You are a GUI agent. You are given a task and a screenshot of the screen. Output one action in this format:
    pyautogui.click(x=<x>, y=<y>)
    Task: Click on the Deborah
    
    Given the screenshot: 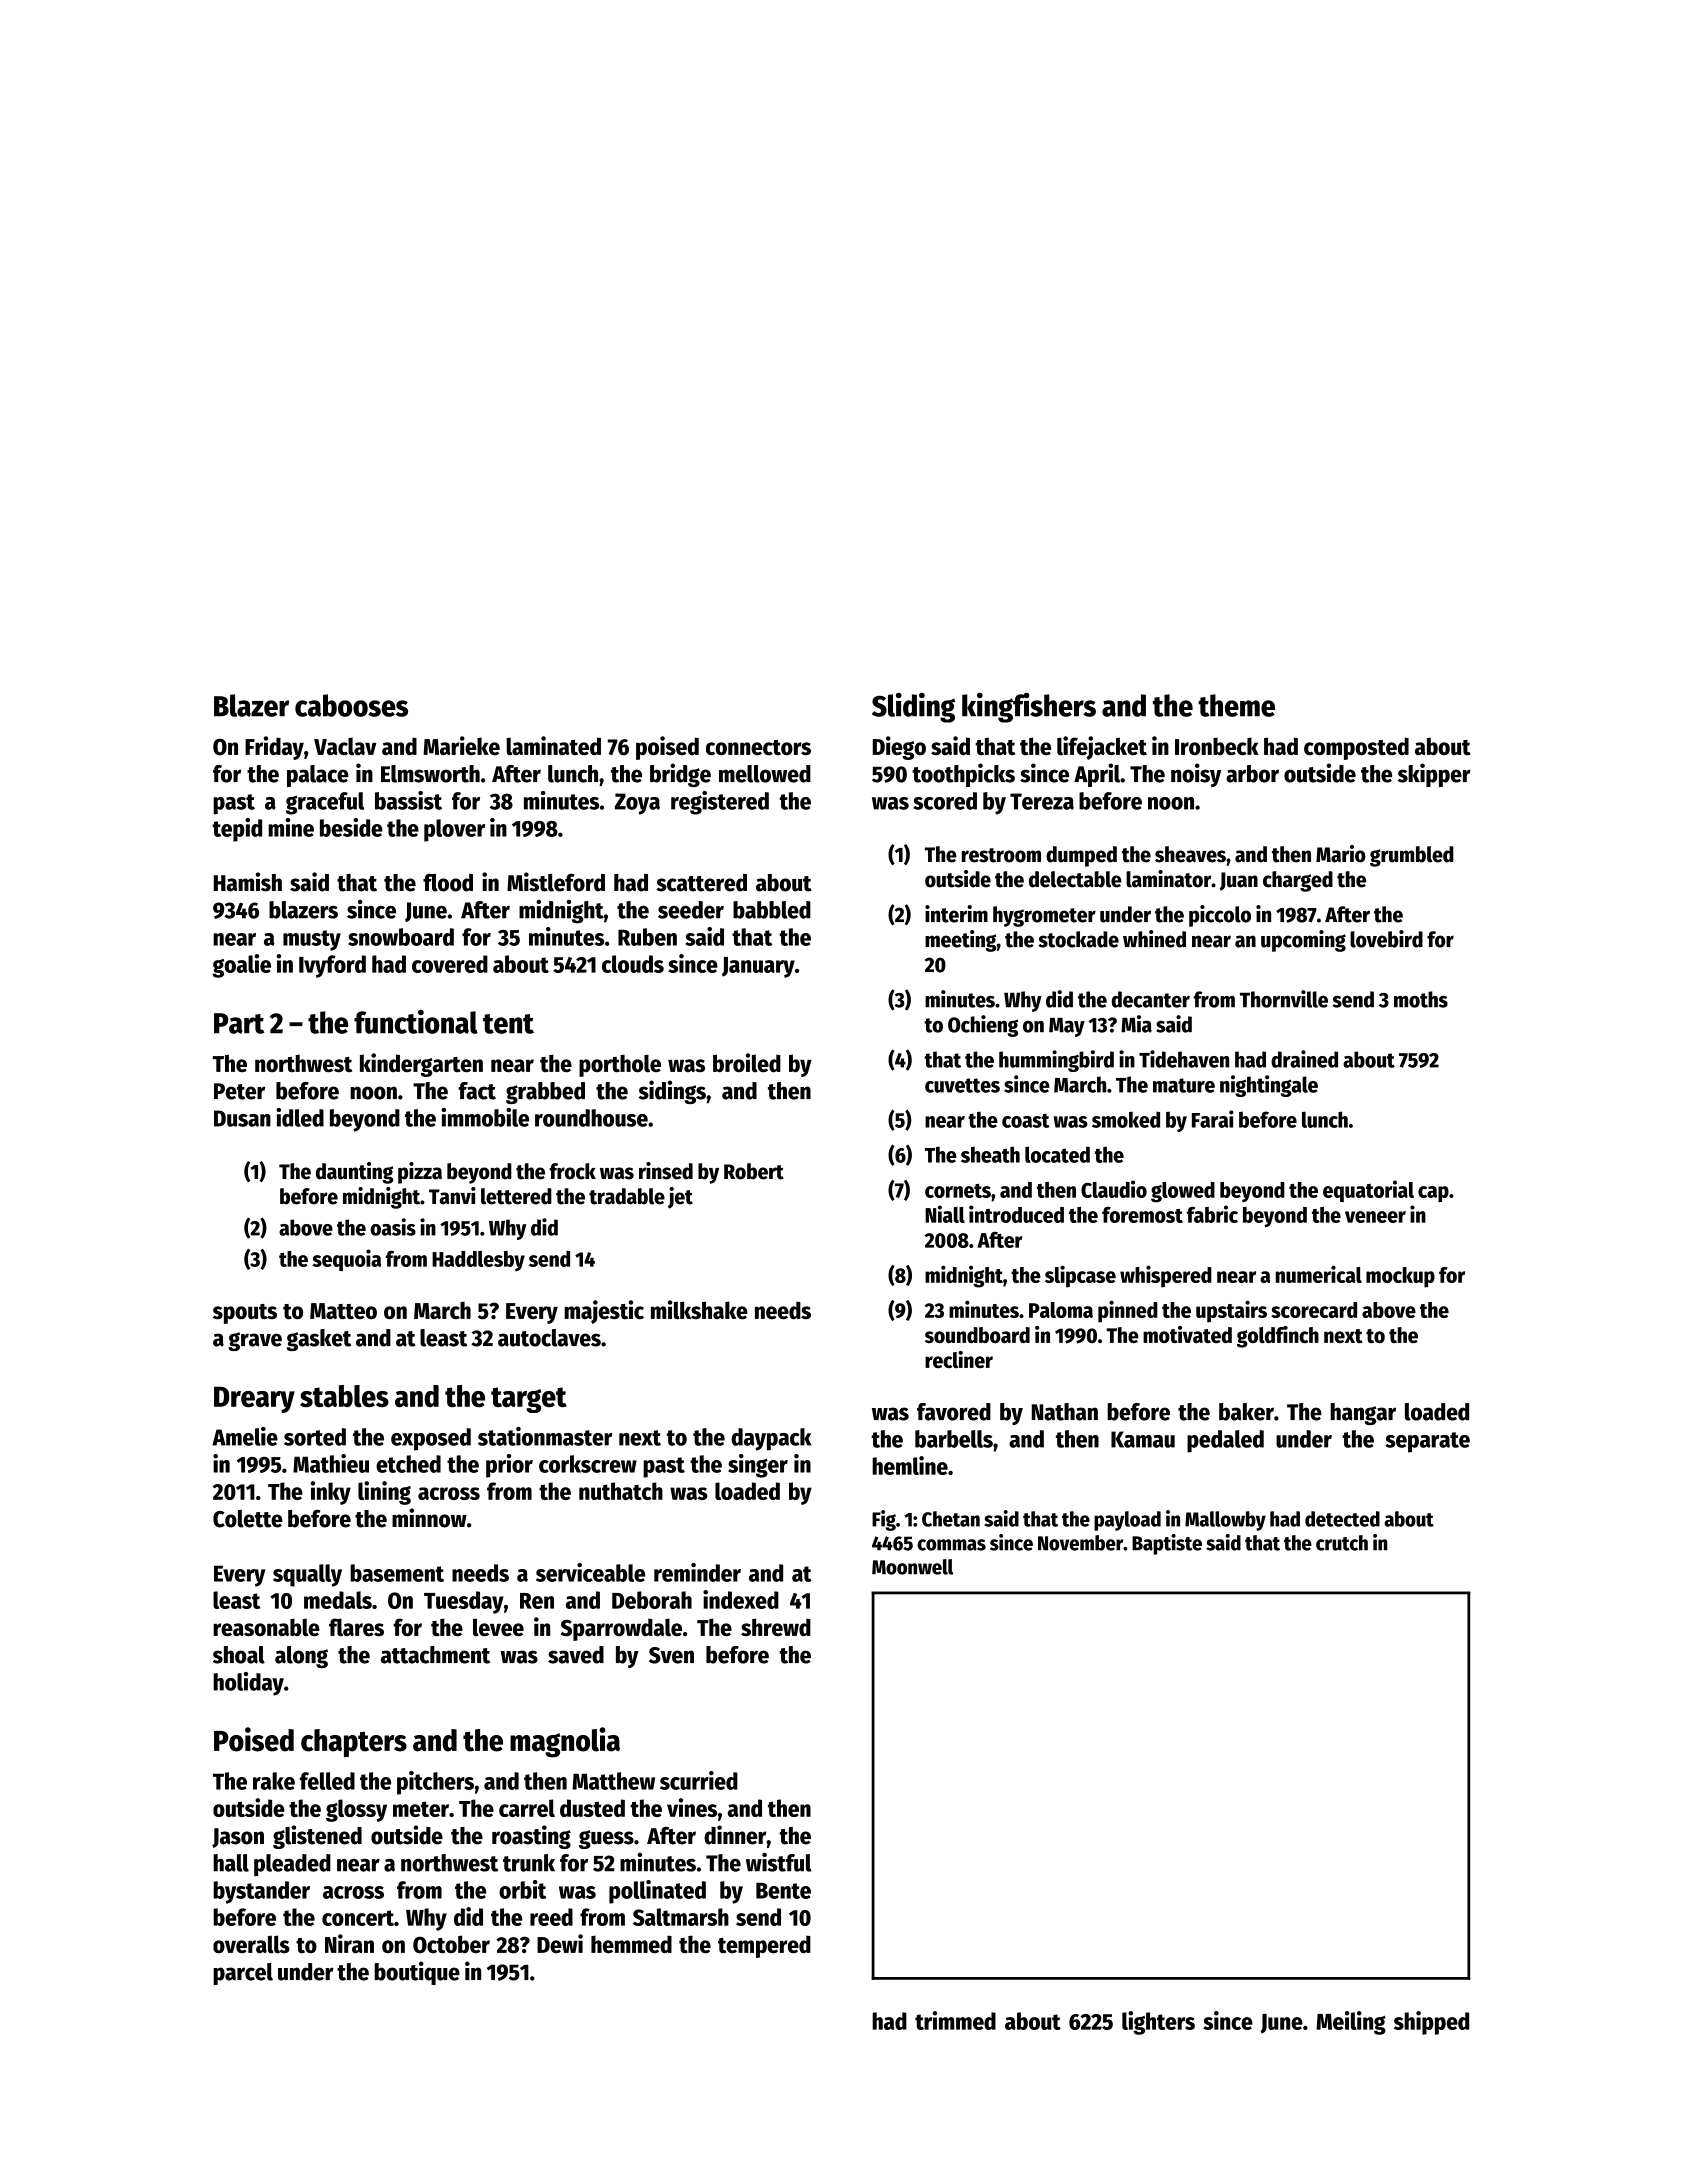 What is the action you would take?
    pyautogui.click(x=652, y=1600)
